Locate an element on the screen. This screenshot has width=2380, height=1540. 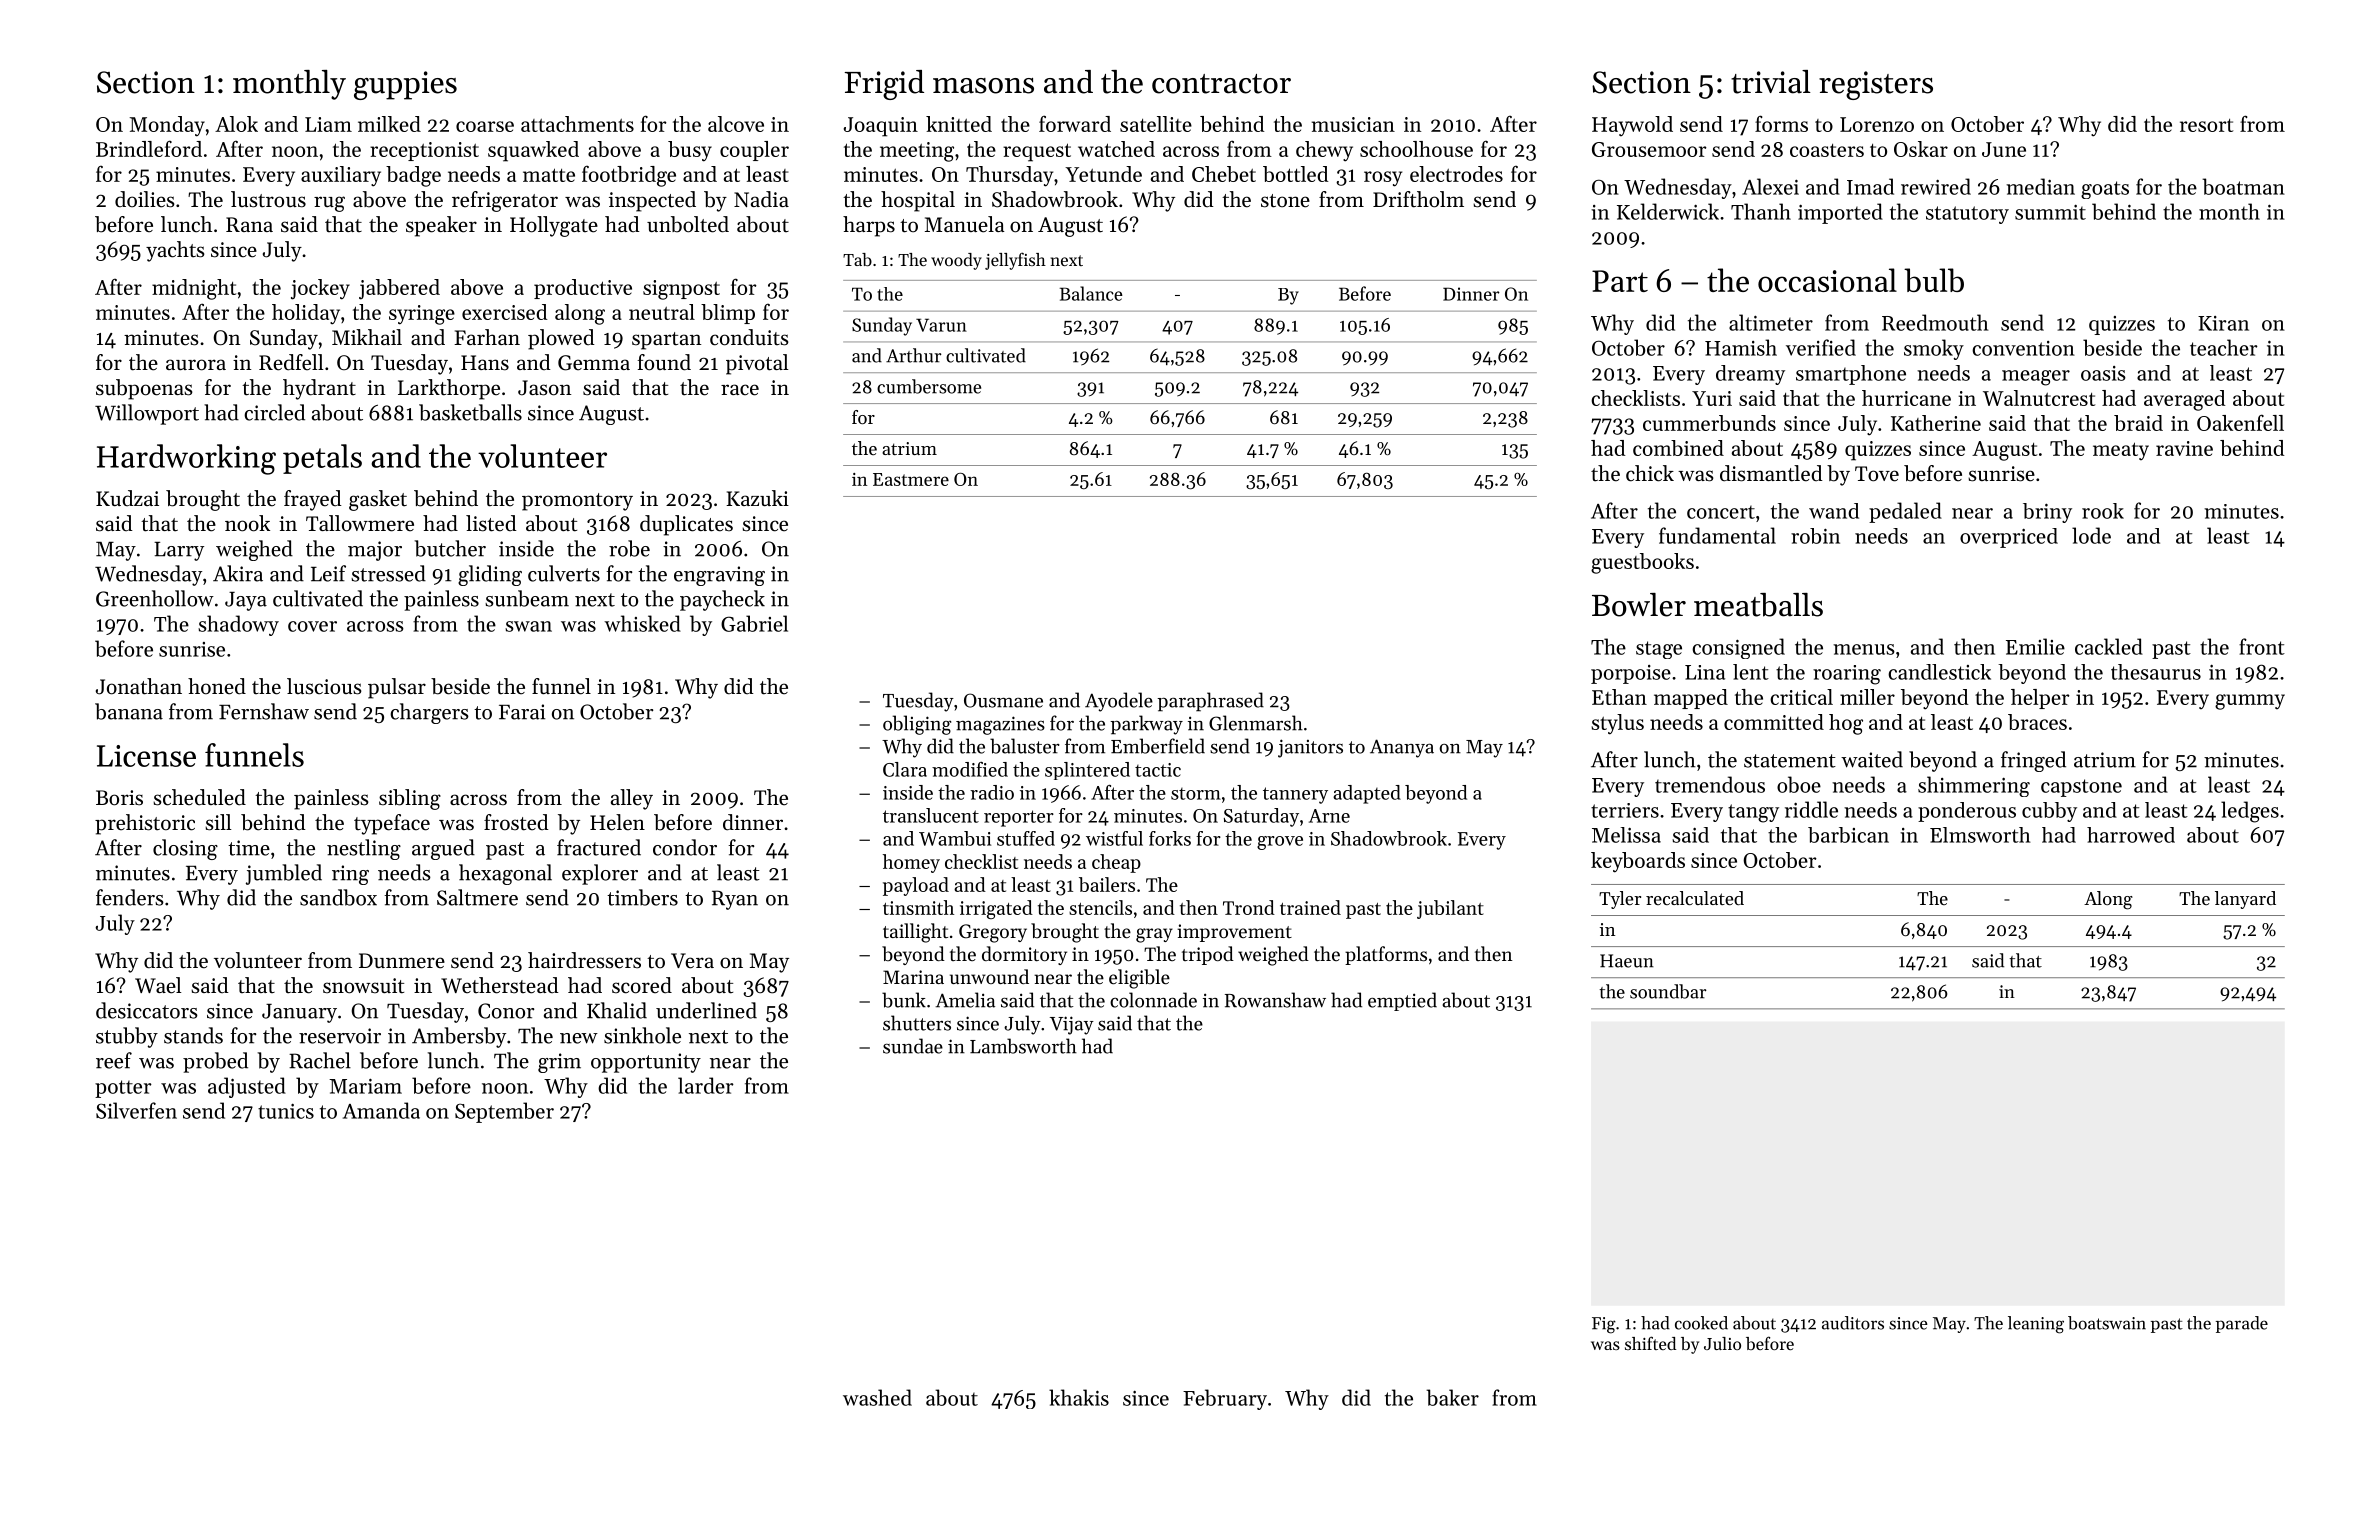
dismantled is located at coordinates (1771, 473).
